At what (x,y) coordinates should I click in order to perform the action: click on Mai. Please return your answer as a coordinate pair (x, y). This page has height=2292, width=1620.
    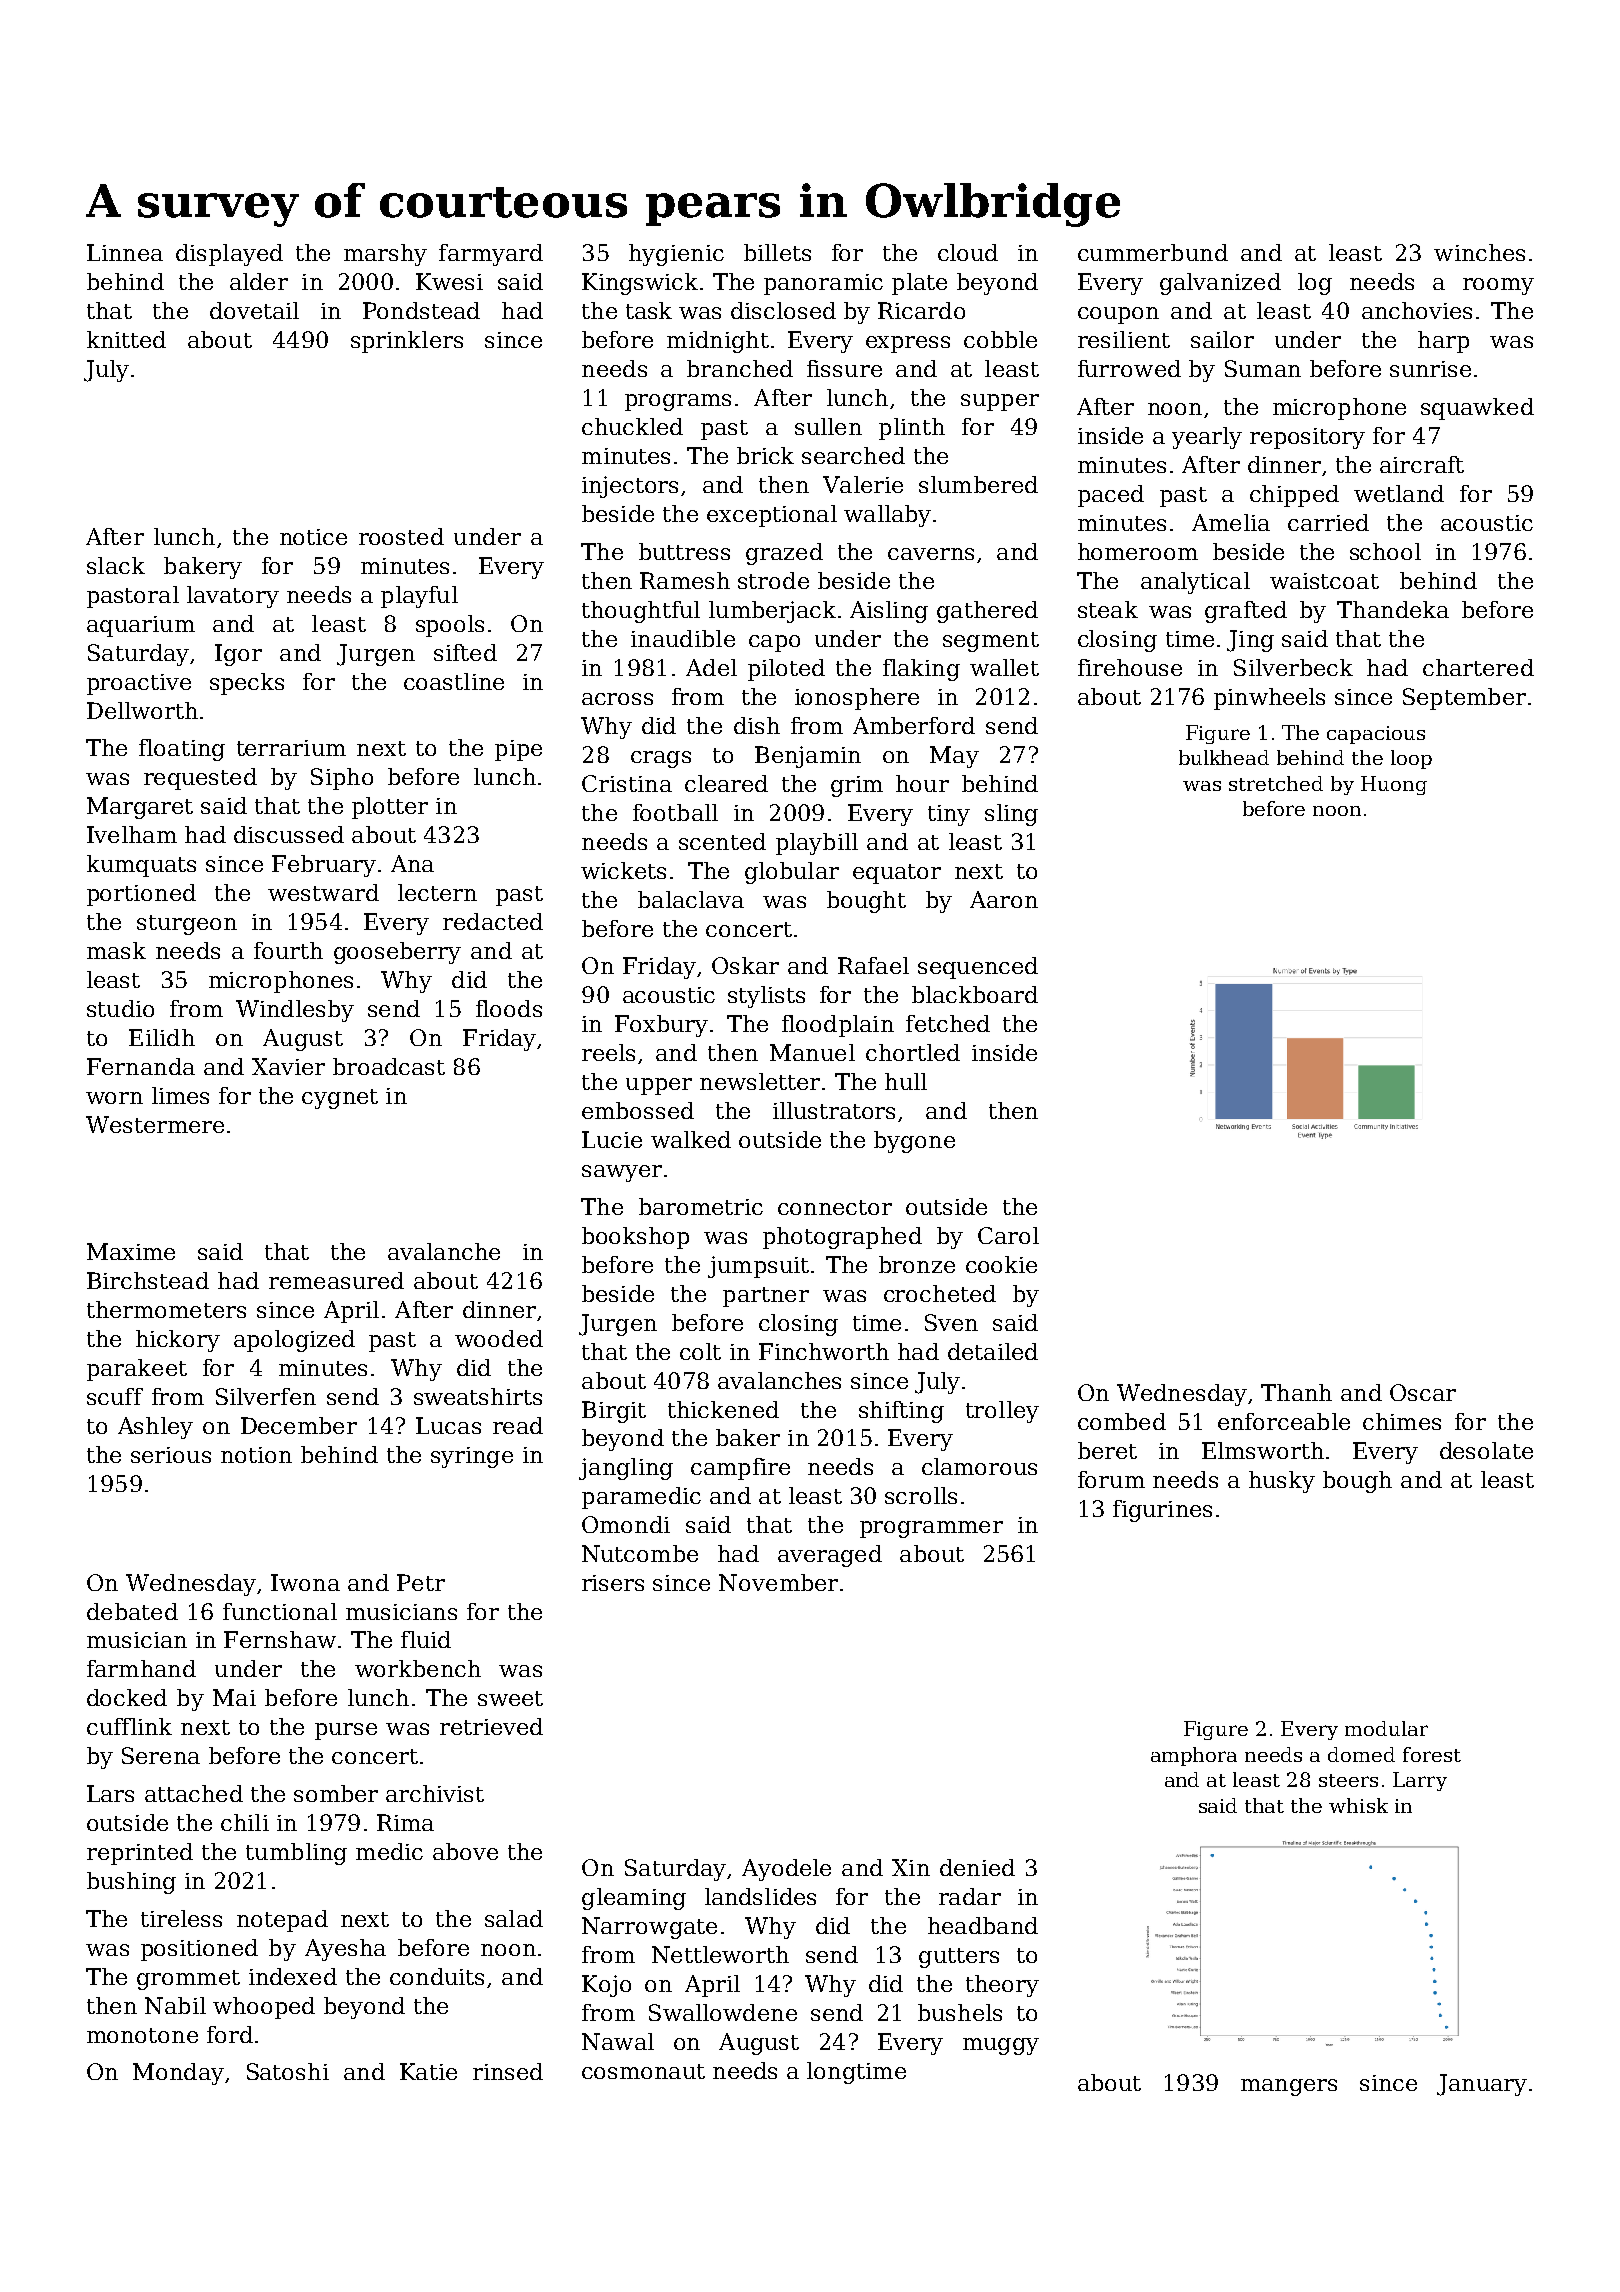
    Looking at the image, I should click on (234, 1697).
